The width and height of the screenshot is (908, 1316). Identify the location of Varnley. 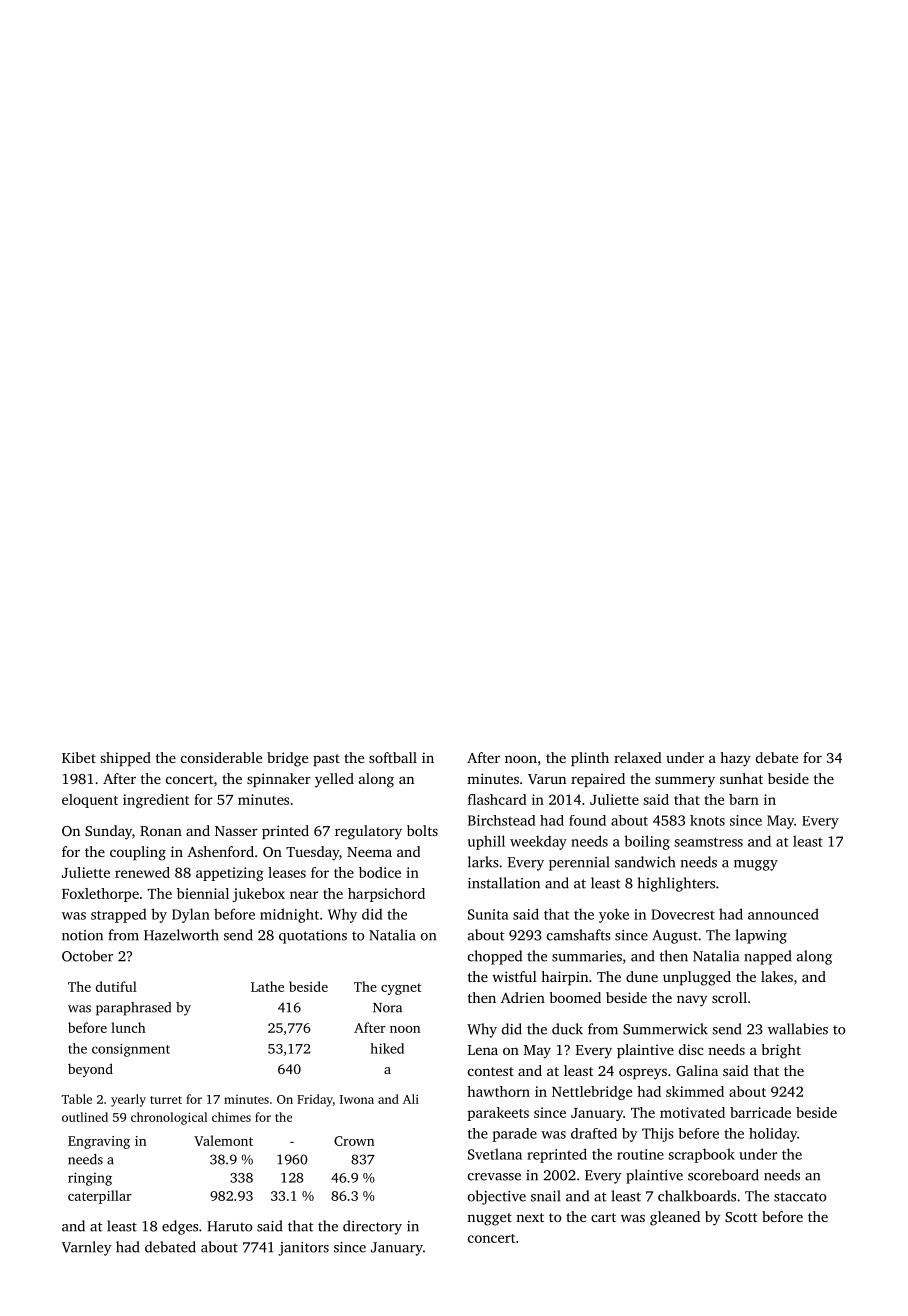
(87, 1248).
